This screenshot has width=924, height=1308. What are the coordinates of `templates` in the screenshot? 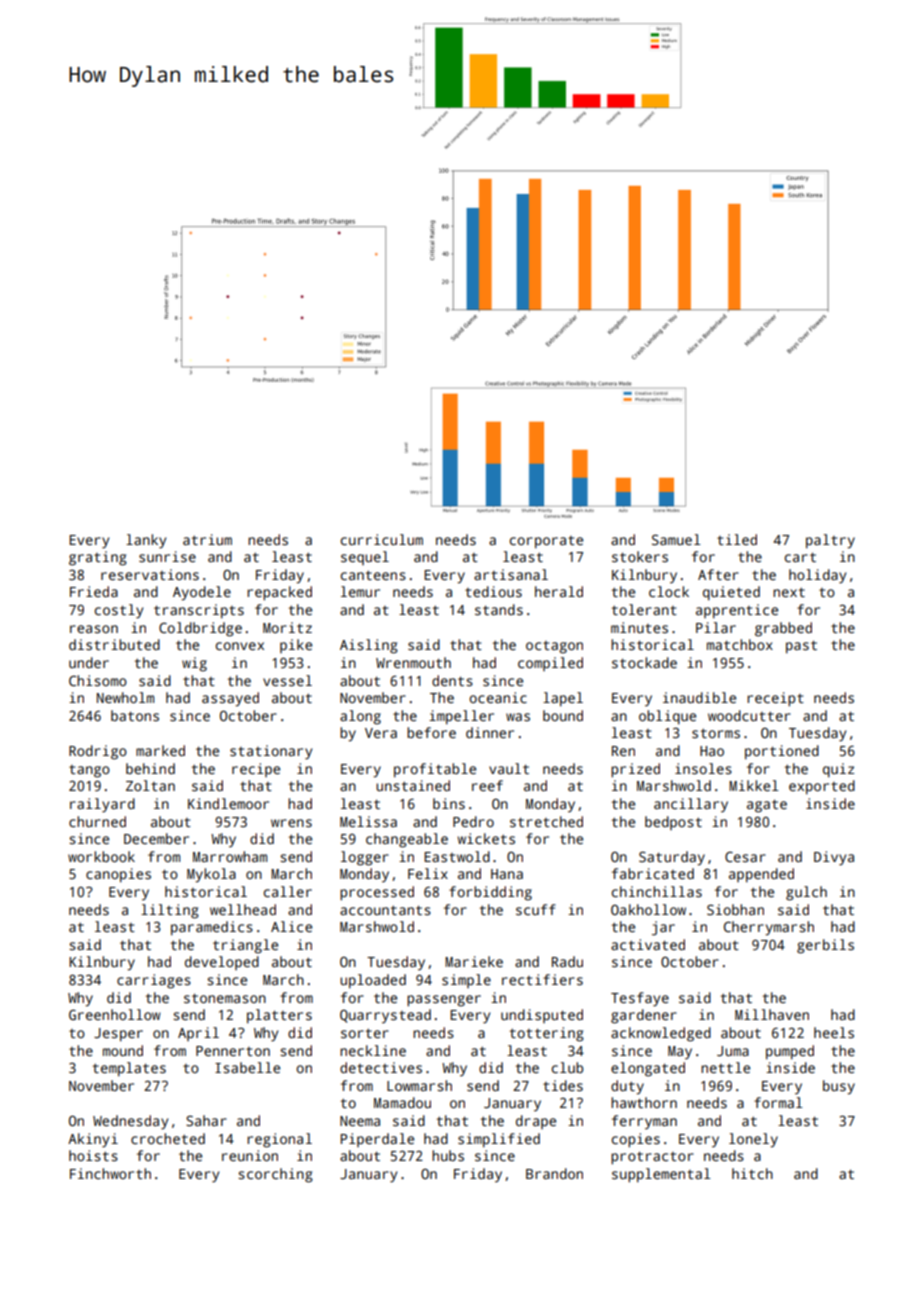 It's located at (129, 1069).
